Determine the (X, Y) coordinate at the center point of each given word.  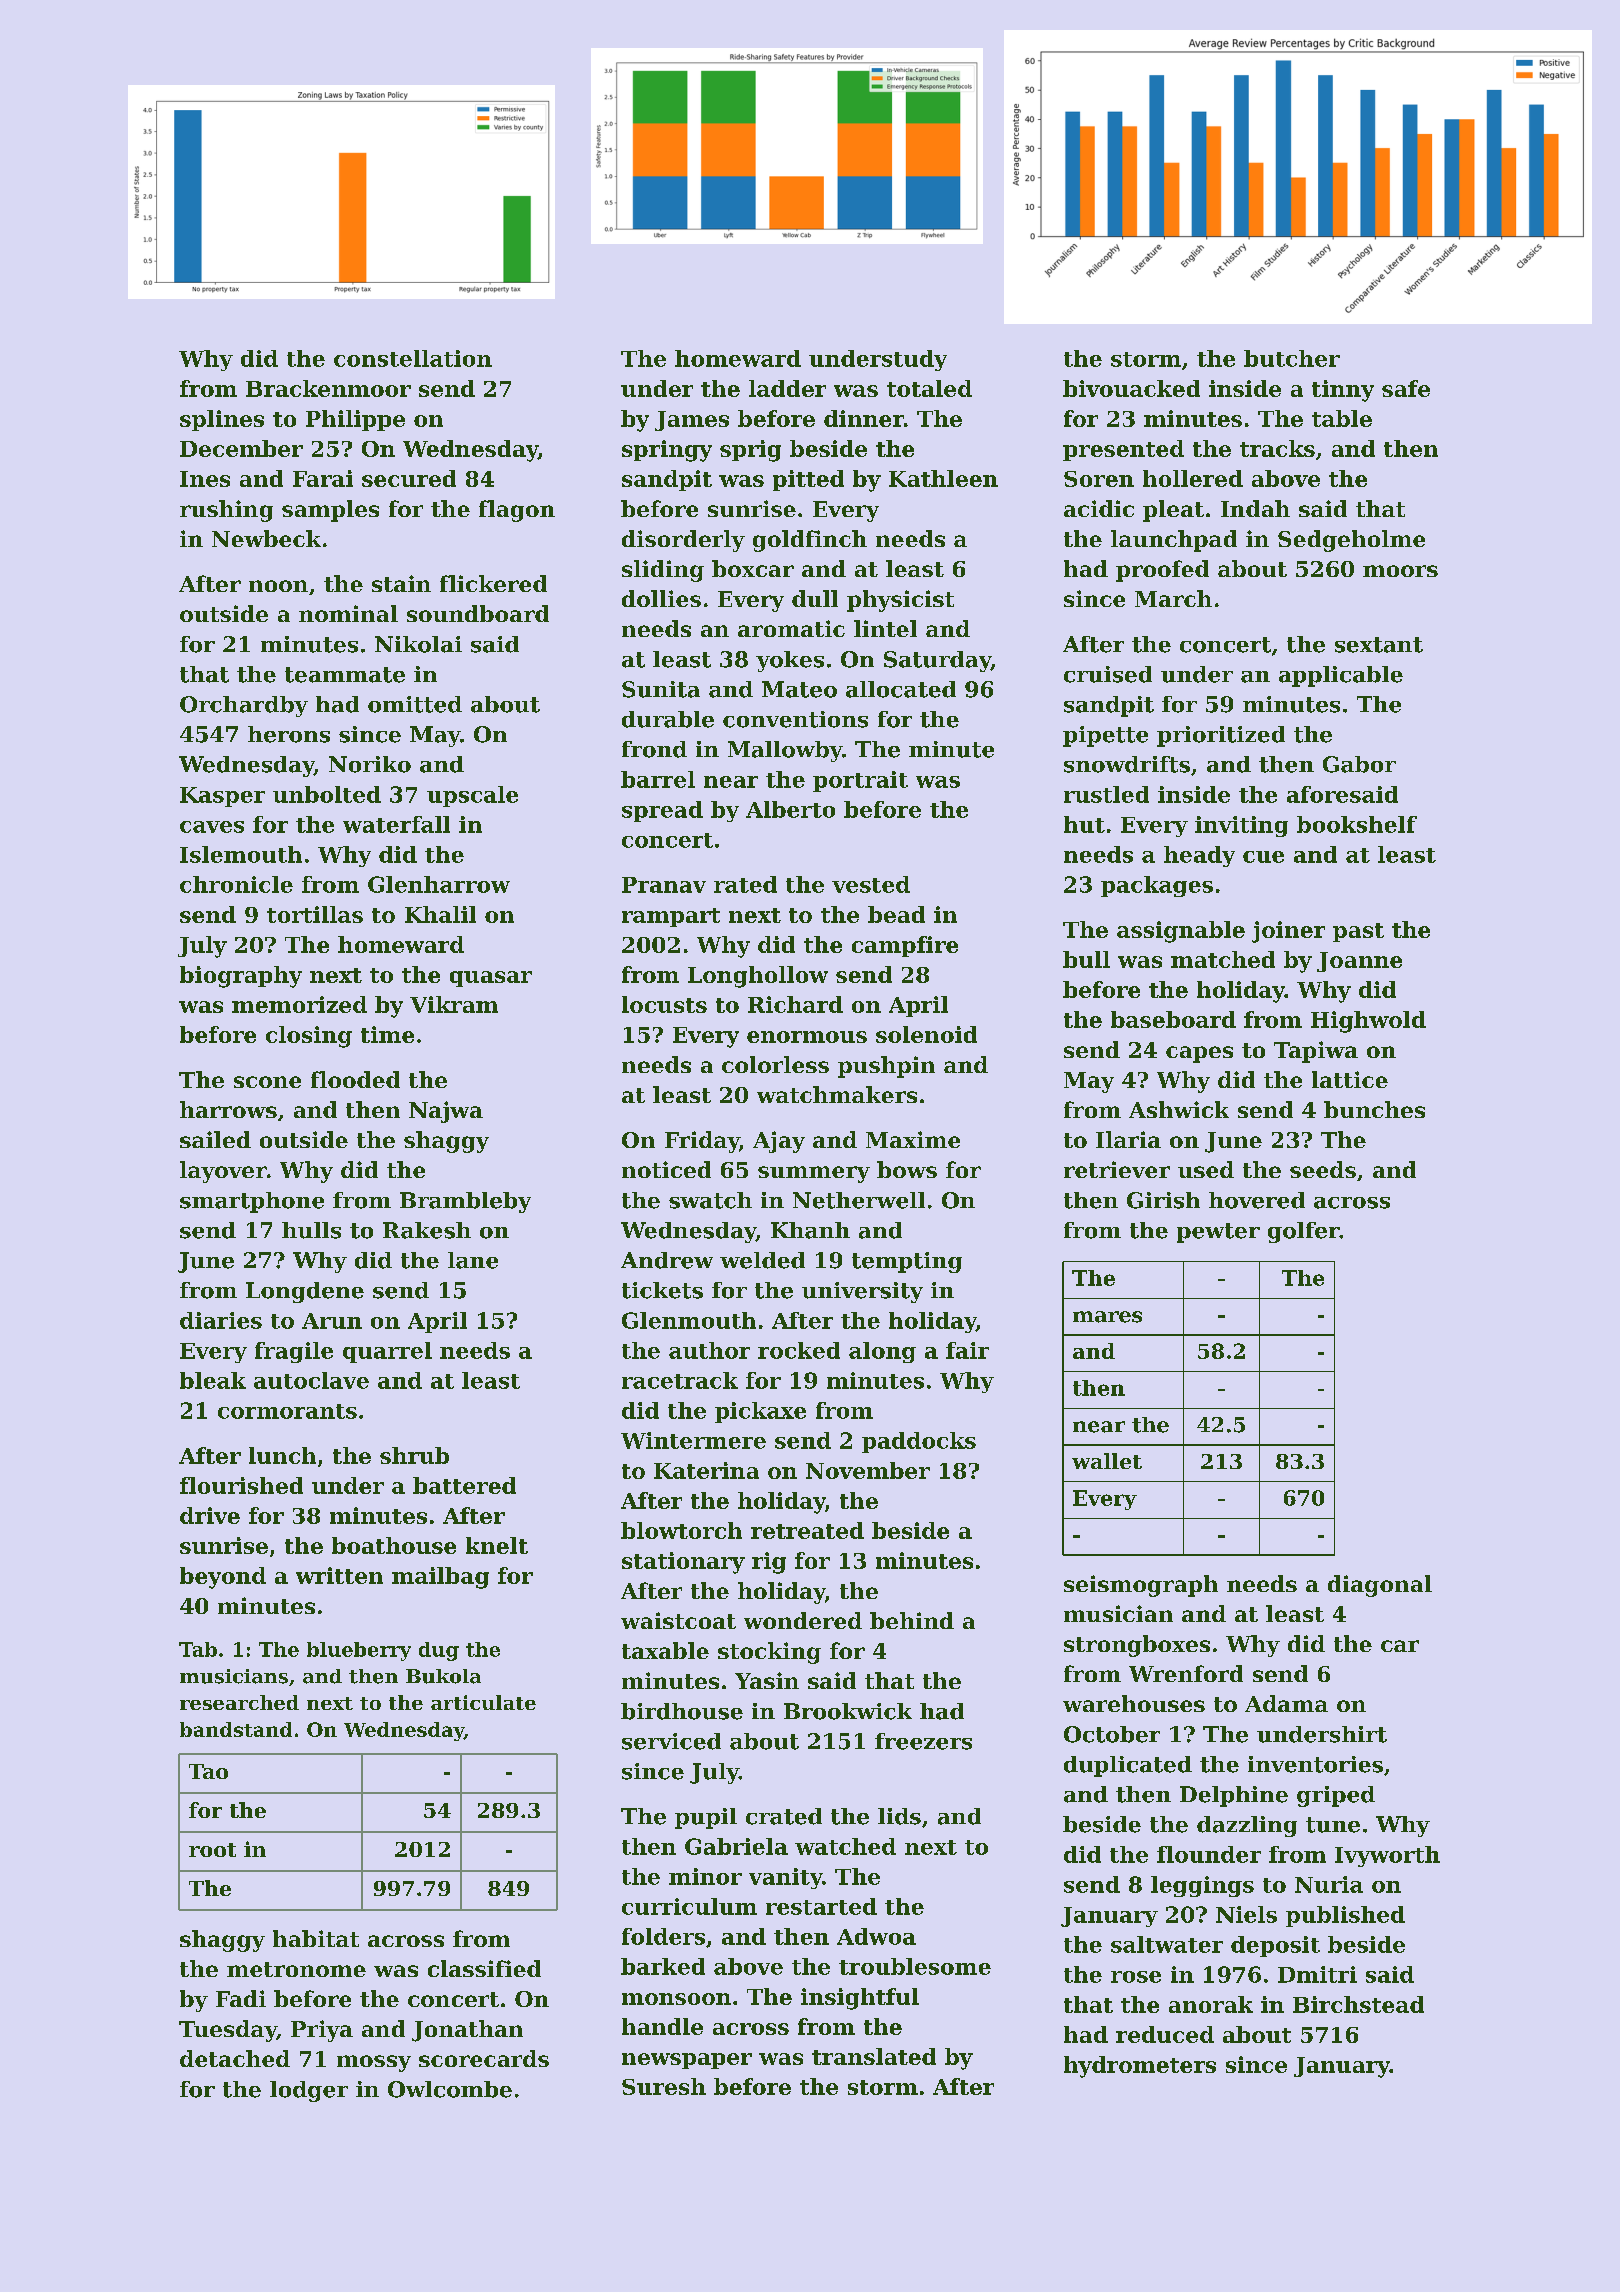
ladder (787, 388)
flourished (241, 1485)
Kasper (222, 797)
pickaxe (760, 1412)
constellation (413, 358)
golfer (1304, 1232)
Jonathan (467, 2031)
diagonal (1380, 1586)
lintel (885, 628)
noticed (666, 1169)
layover (223, 1172)
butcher (1292, 358)
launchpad (1174, 541)
